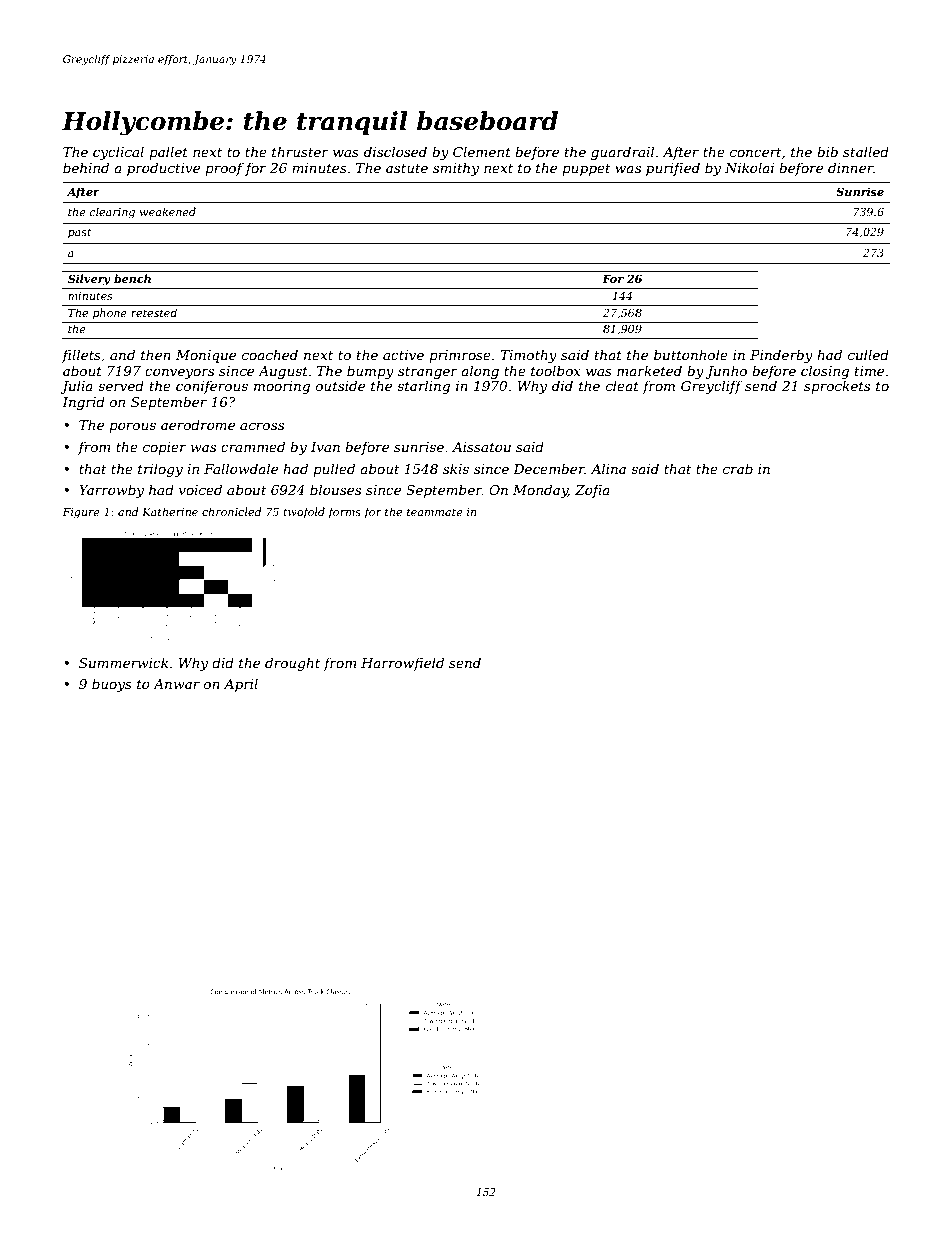  Describe the element at coordinates (756, 152) in the document. I see `concert` at that location.
